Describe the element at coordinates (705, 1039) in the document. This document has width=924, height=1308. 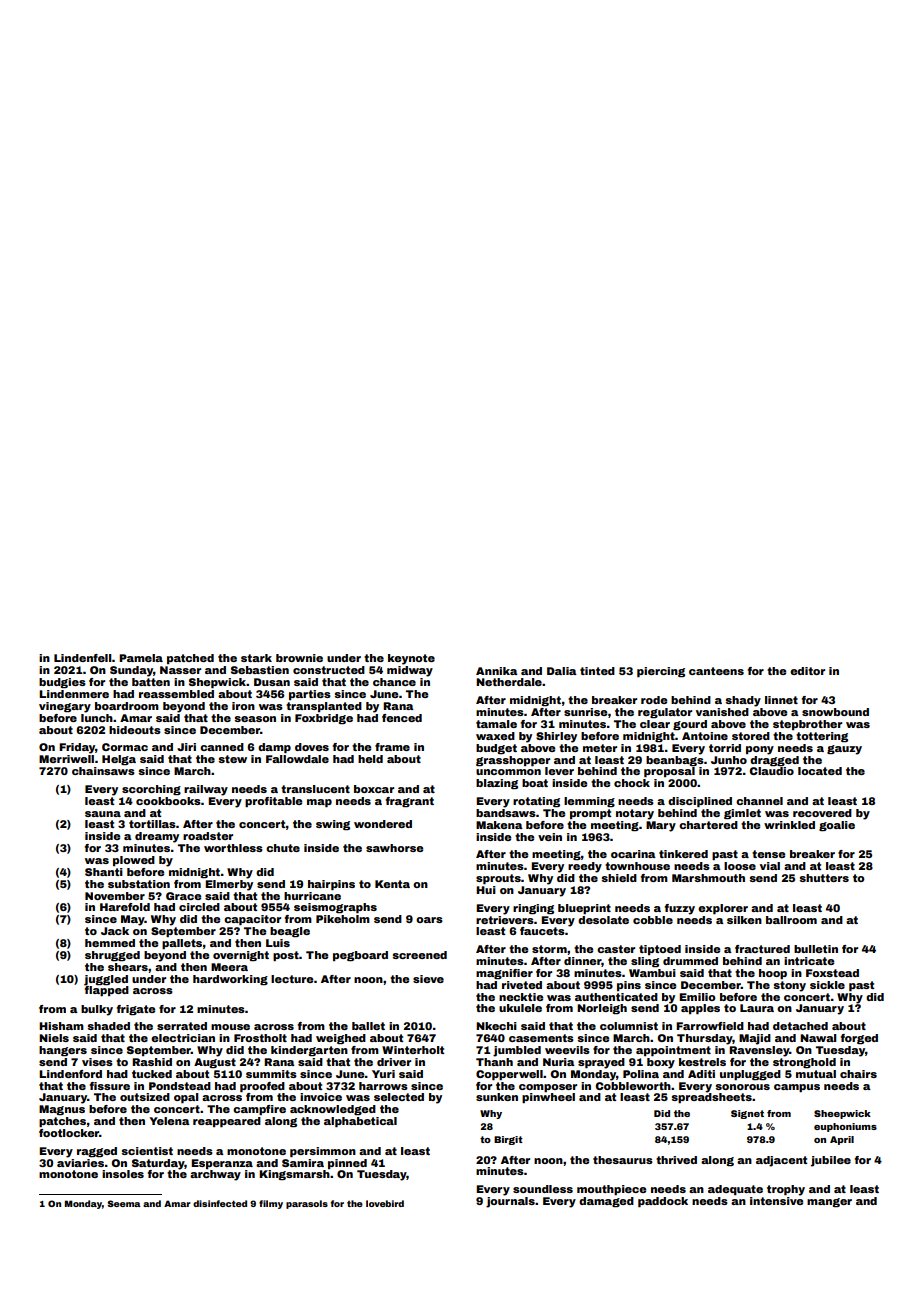
I see `Thursday` at that location.
